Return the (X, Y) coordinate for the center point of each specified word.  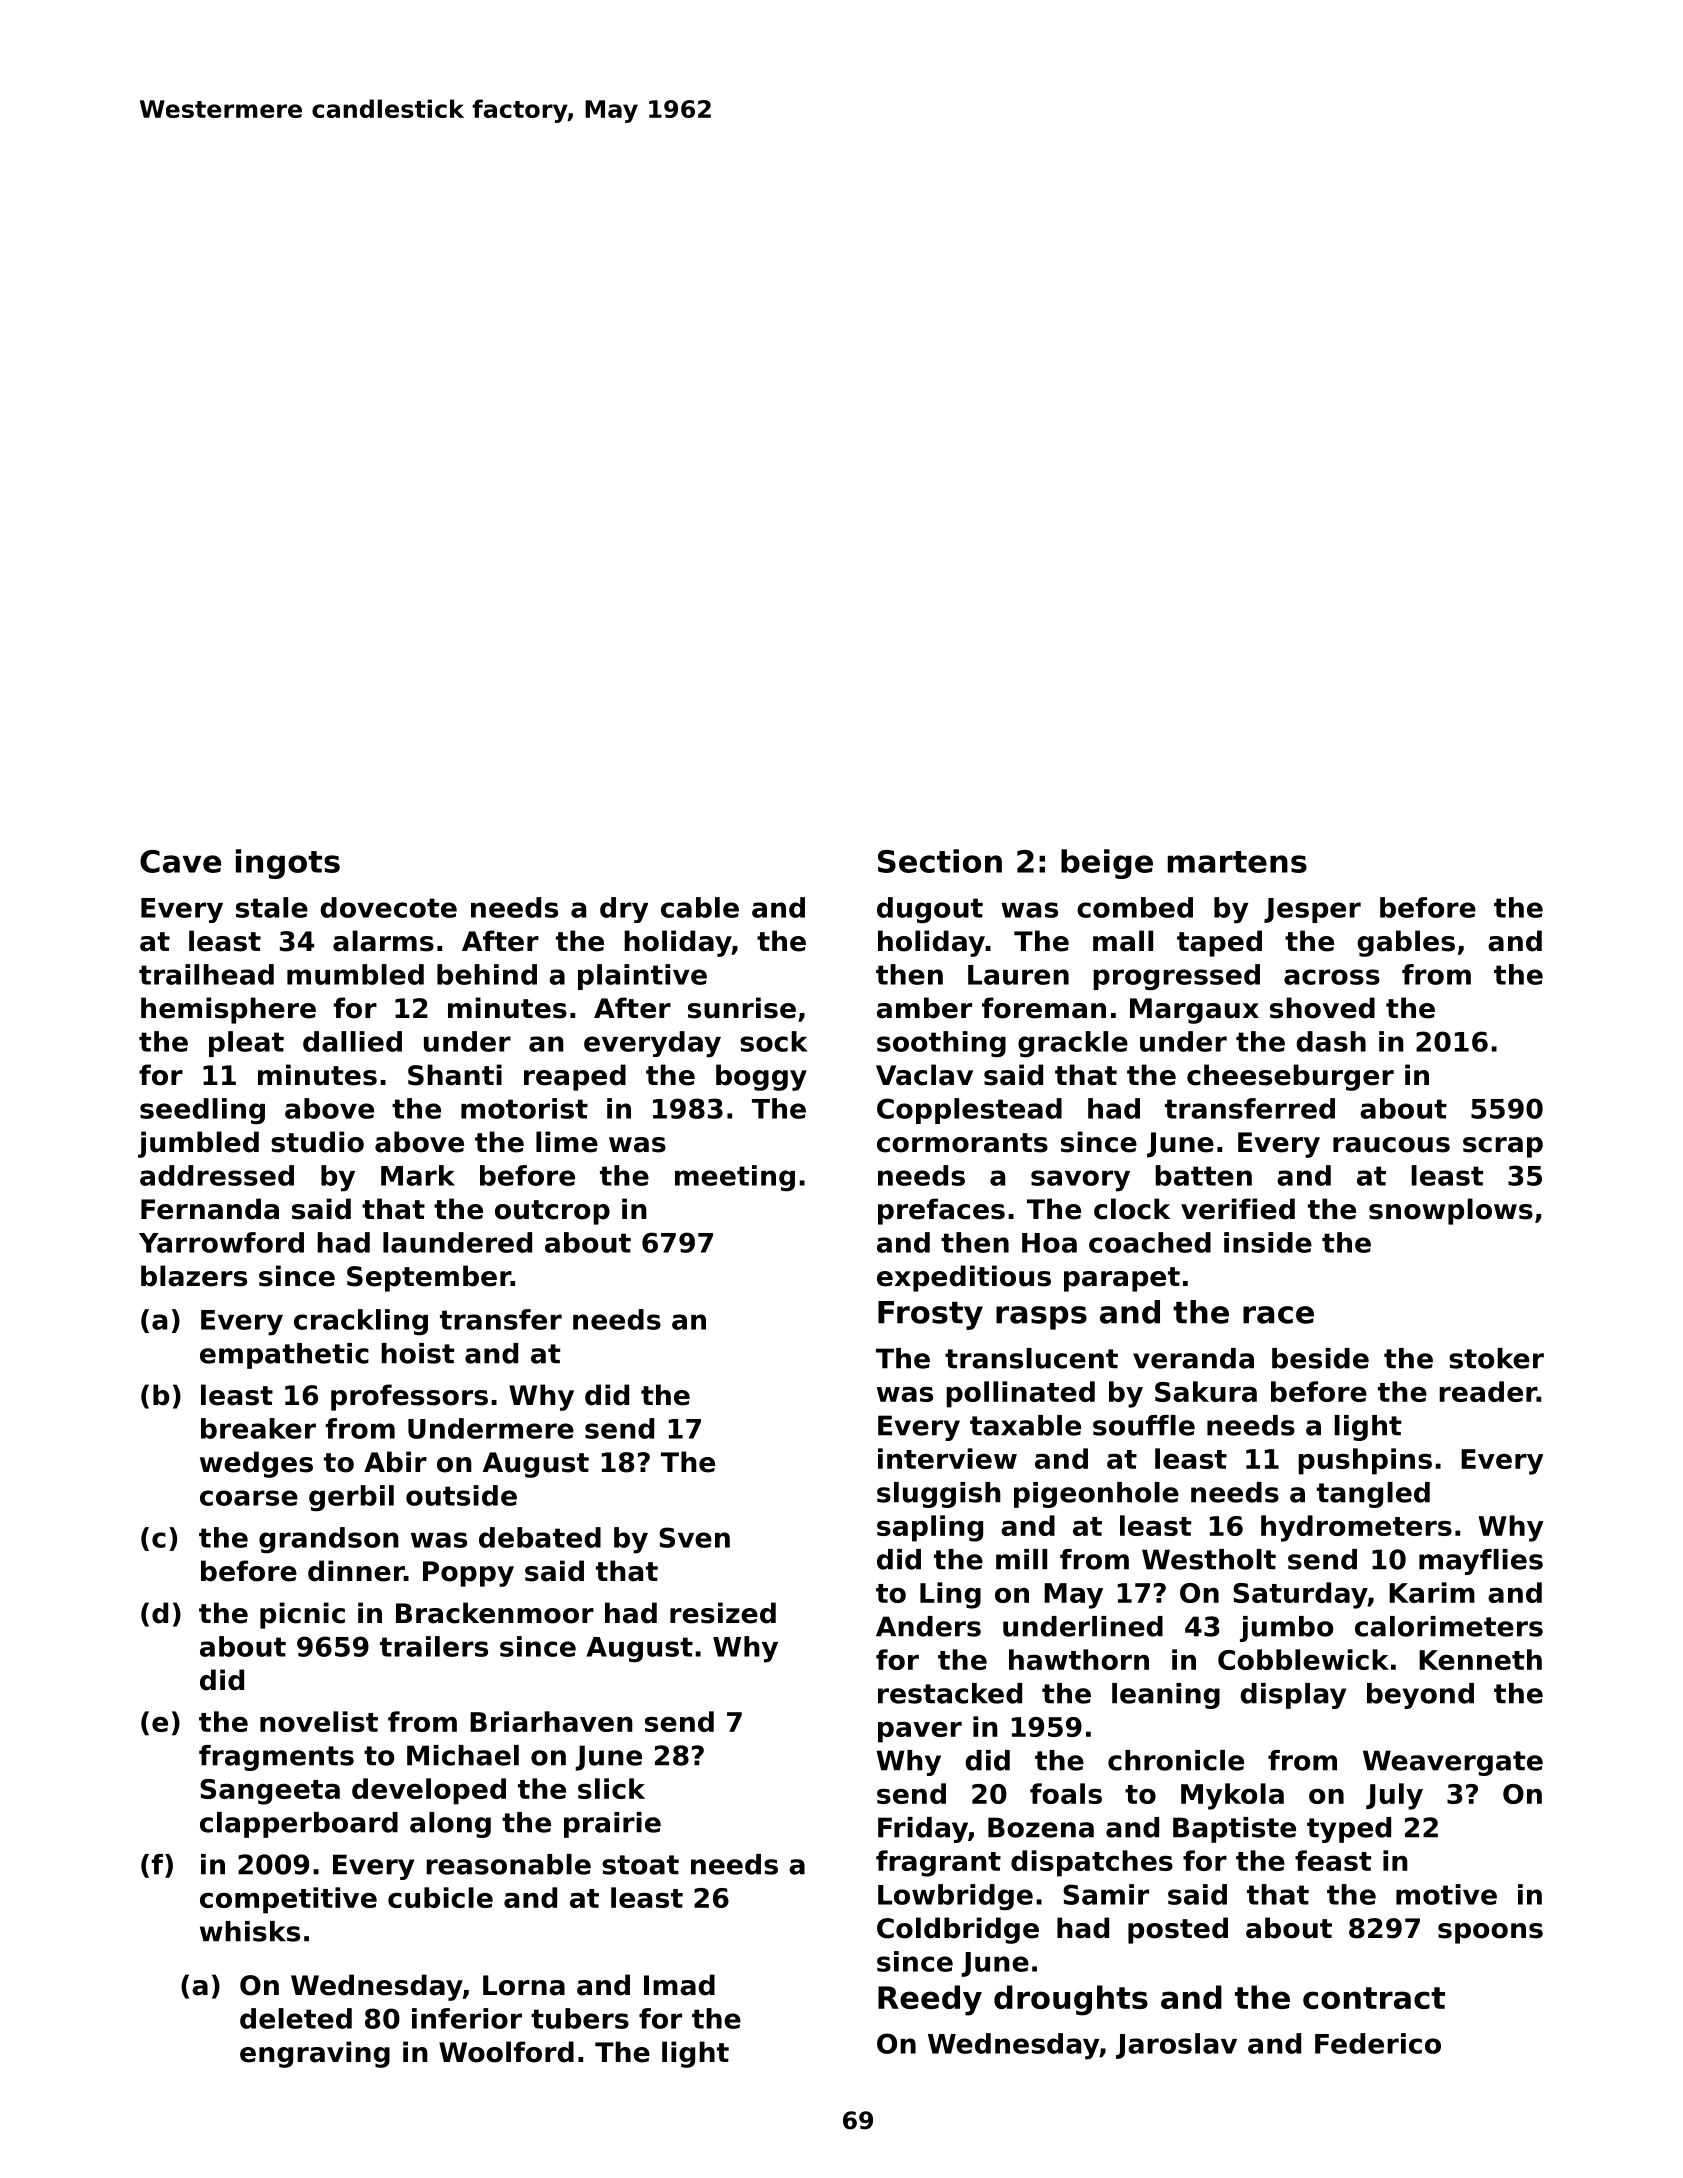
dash (1331, 1041)
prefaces (941, 1211)
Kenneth (1480, 1659)
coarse (249, 1498)
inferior (467, 2018)
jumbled (198, 1144)
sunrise (742, 1008)
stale (272, 907)
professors (409, 1397)
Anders (928, 1626)
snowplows (1451, 1211)
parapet (1122, 1279)
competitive (288, 1900)
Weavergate (1453, 1763)
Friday (923, 1830)
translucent (1031, 1358)
